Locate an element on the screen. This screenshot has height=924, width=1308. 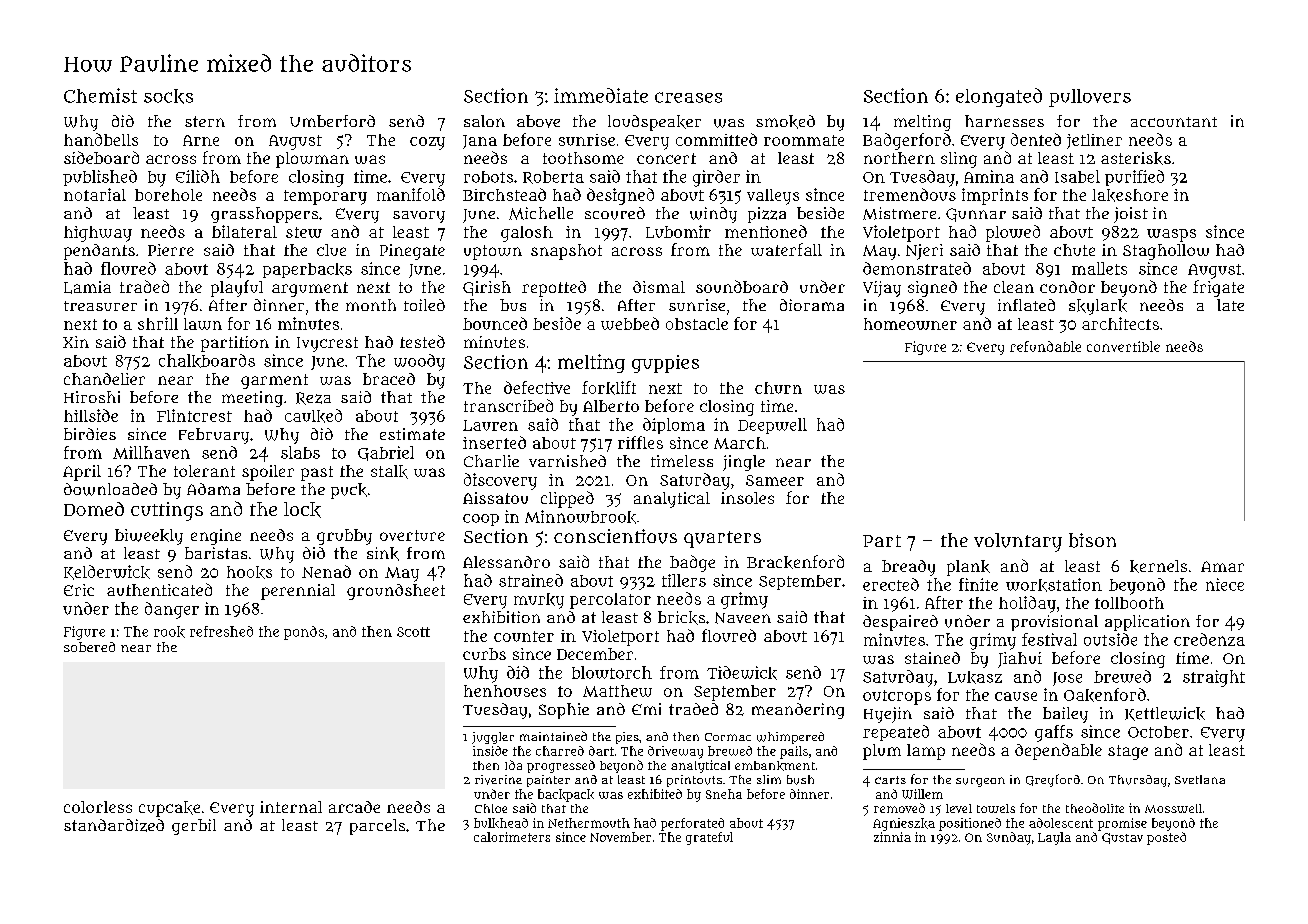
bison is located at coordinates (1092, 540).
